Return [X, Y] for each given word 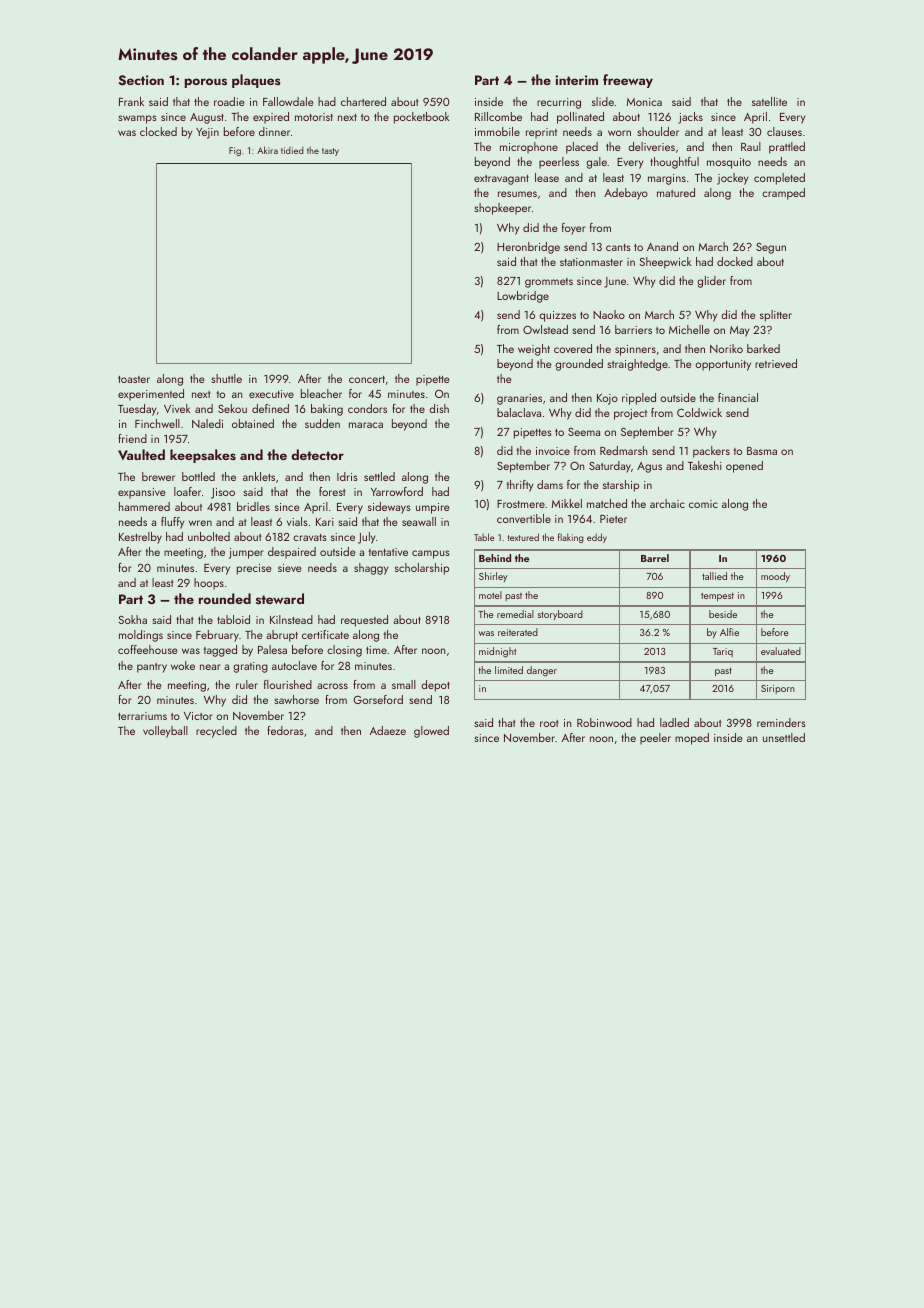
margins [667, 179]
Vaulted [141, 454]
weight [534, 350]
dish [439, 408]
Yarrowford [397, 491]
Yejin [207, 133]
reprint [541, 133]
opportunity [723, 365]
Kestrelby [140, 538]
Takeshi [705, 465]
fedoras [285, 730]
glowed [431, 732]
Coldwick [699, 412]
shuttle [227, 378]
